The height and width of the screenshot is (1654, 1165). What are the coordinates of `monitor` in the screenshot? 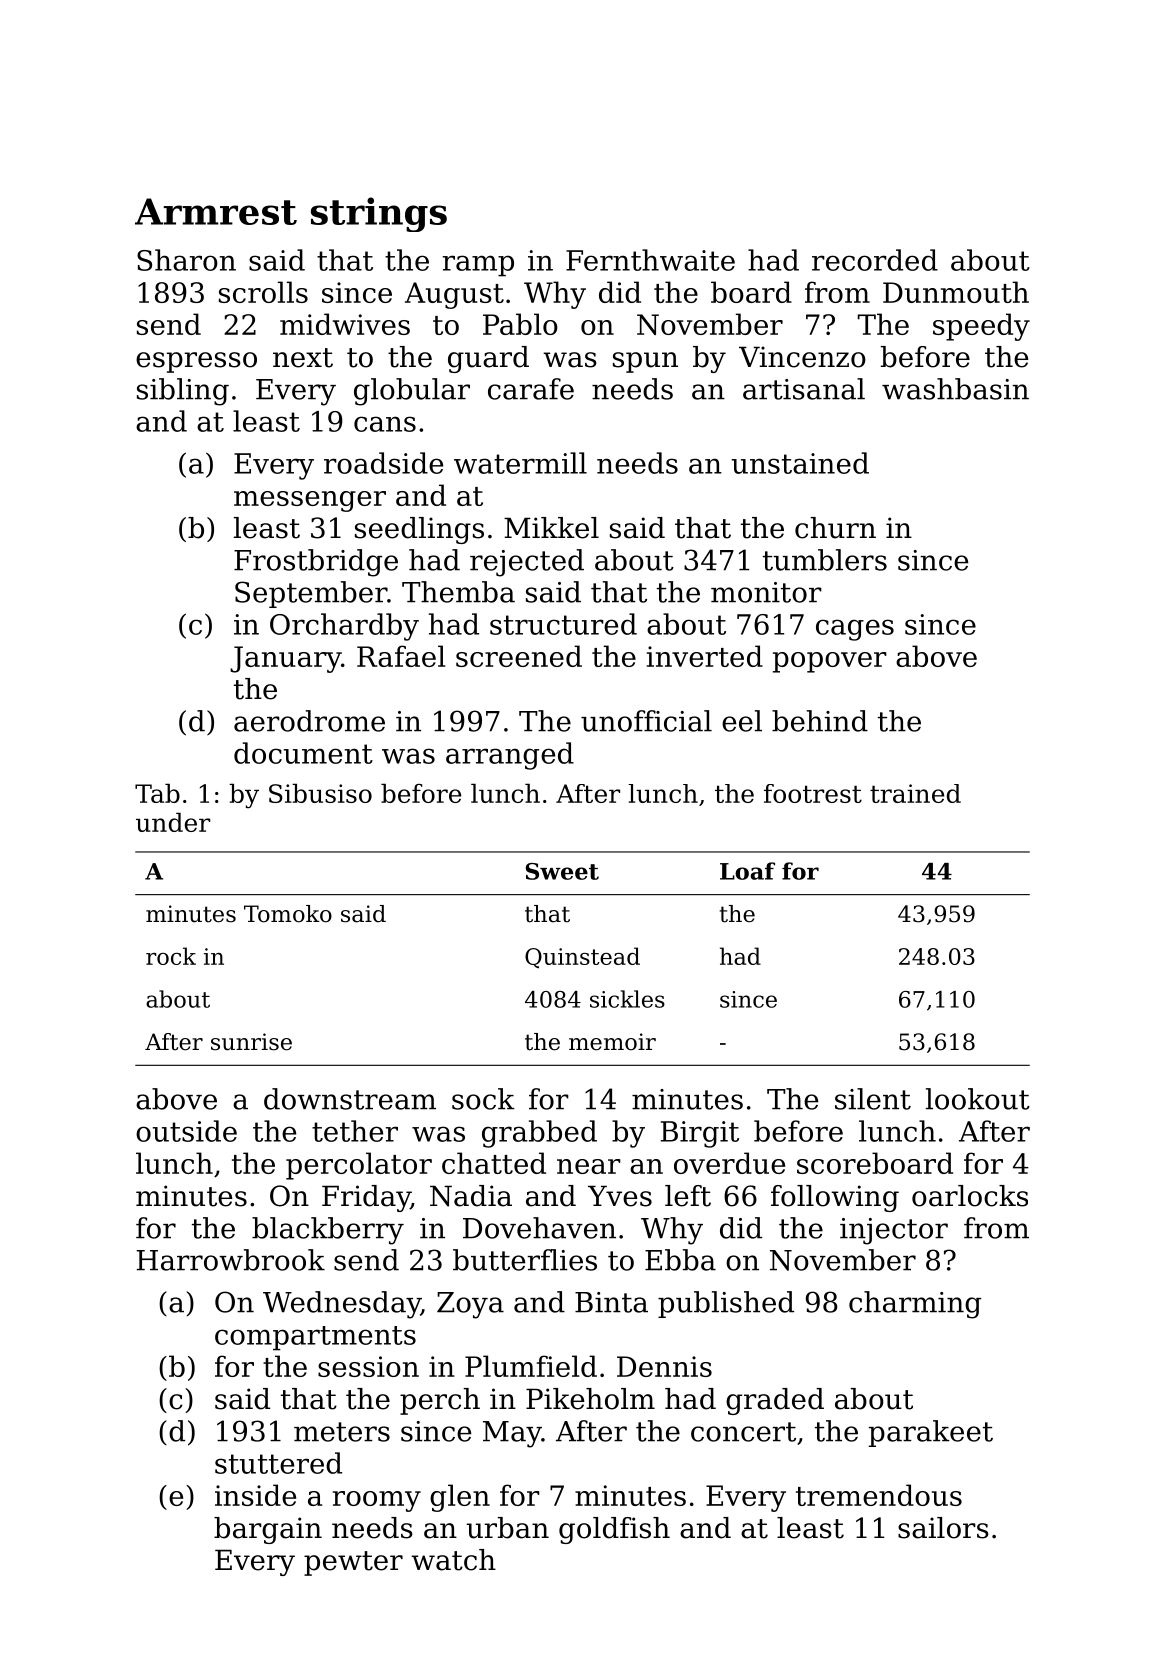 It's located at (766, 592).
